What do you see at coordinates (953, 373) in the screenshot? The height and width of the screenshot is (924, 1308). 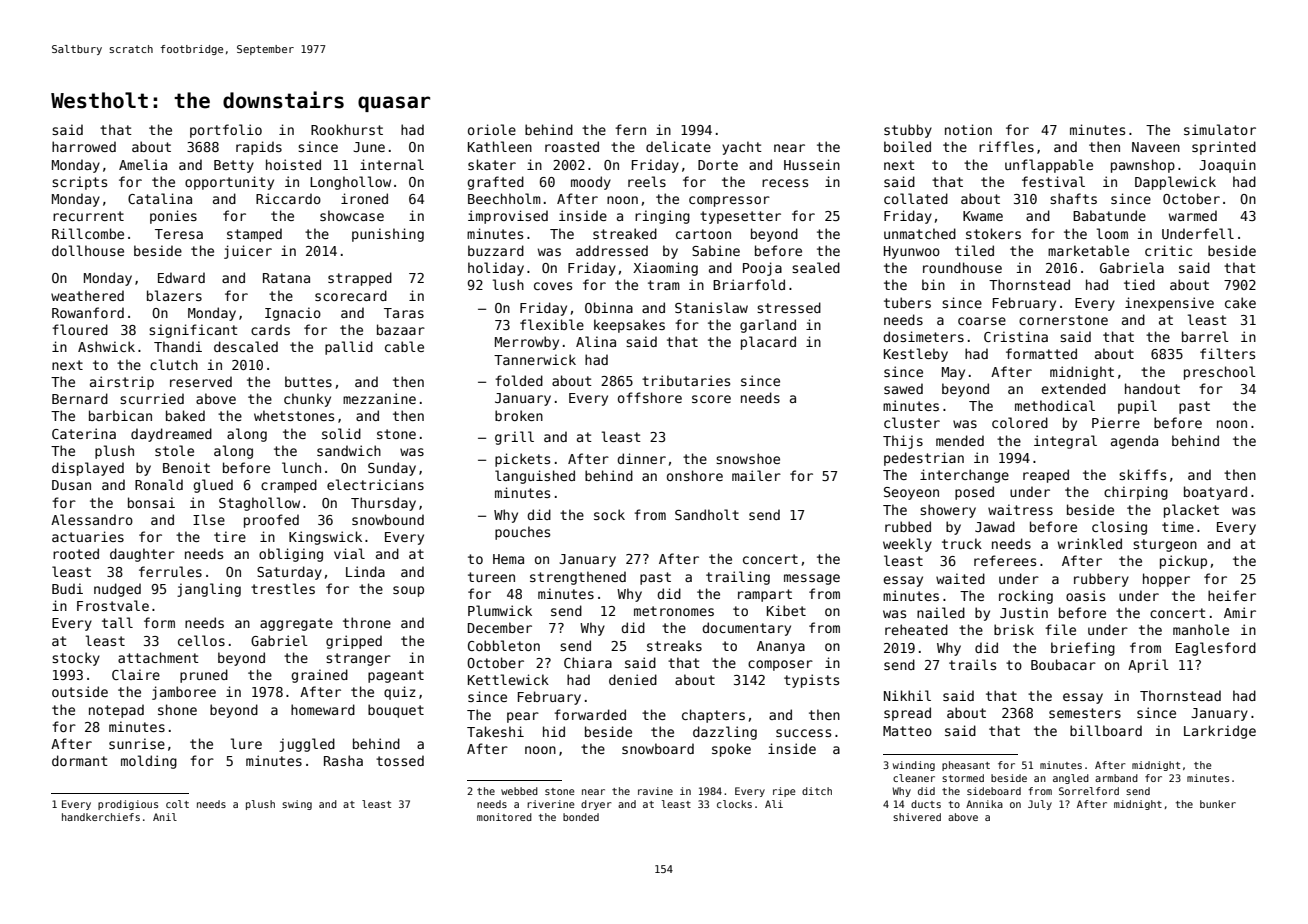 I see `May` at bounding box center [953, 373].
